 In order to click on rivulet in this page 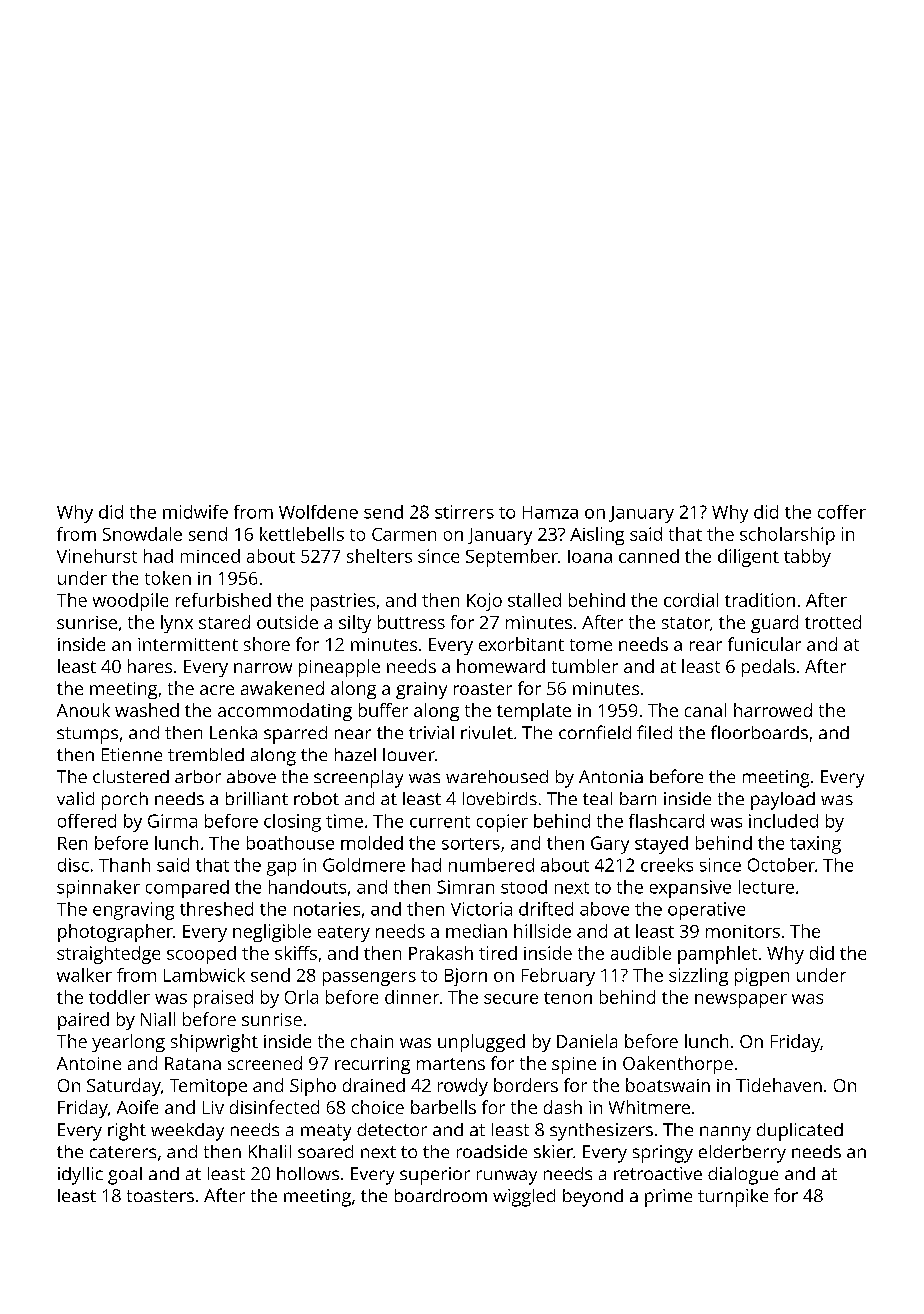, I will do `click(487, 732)`.
